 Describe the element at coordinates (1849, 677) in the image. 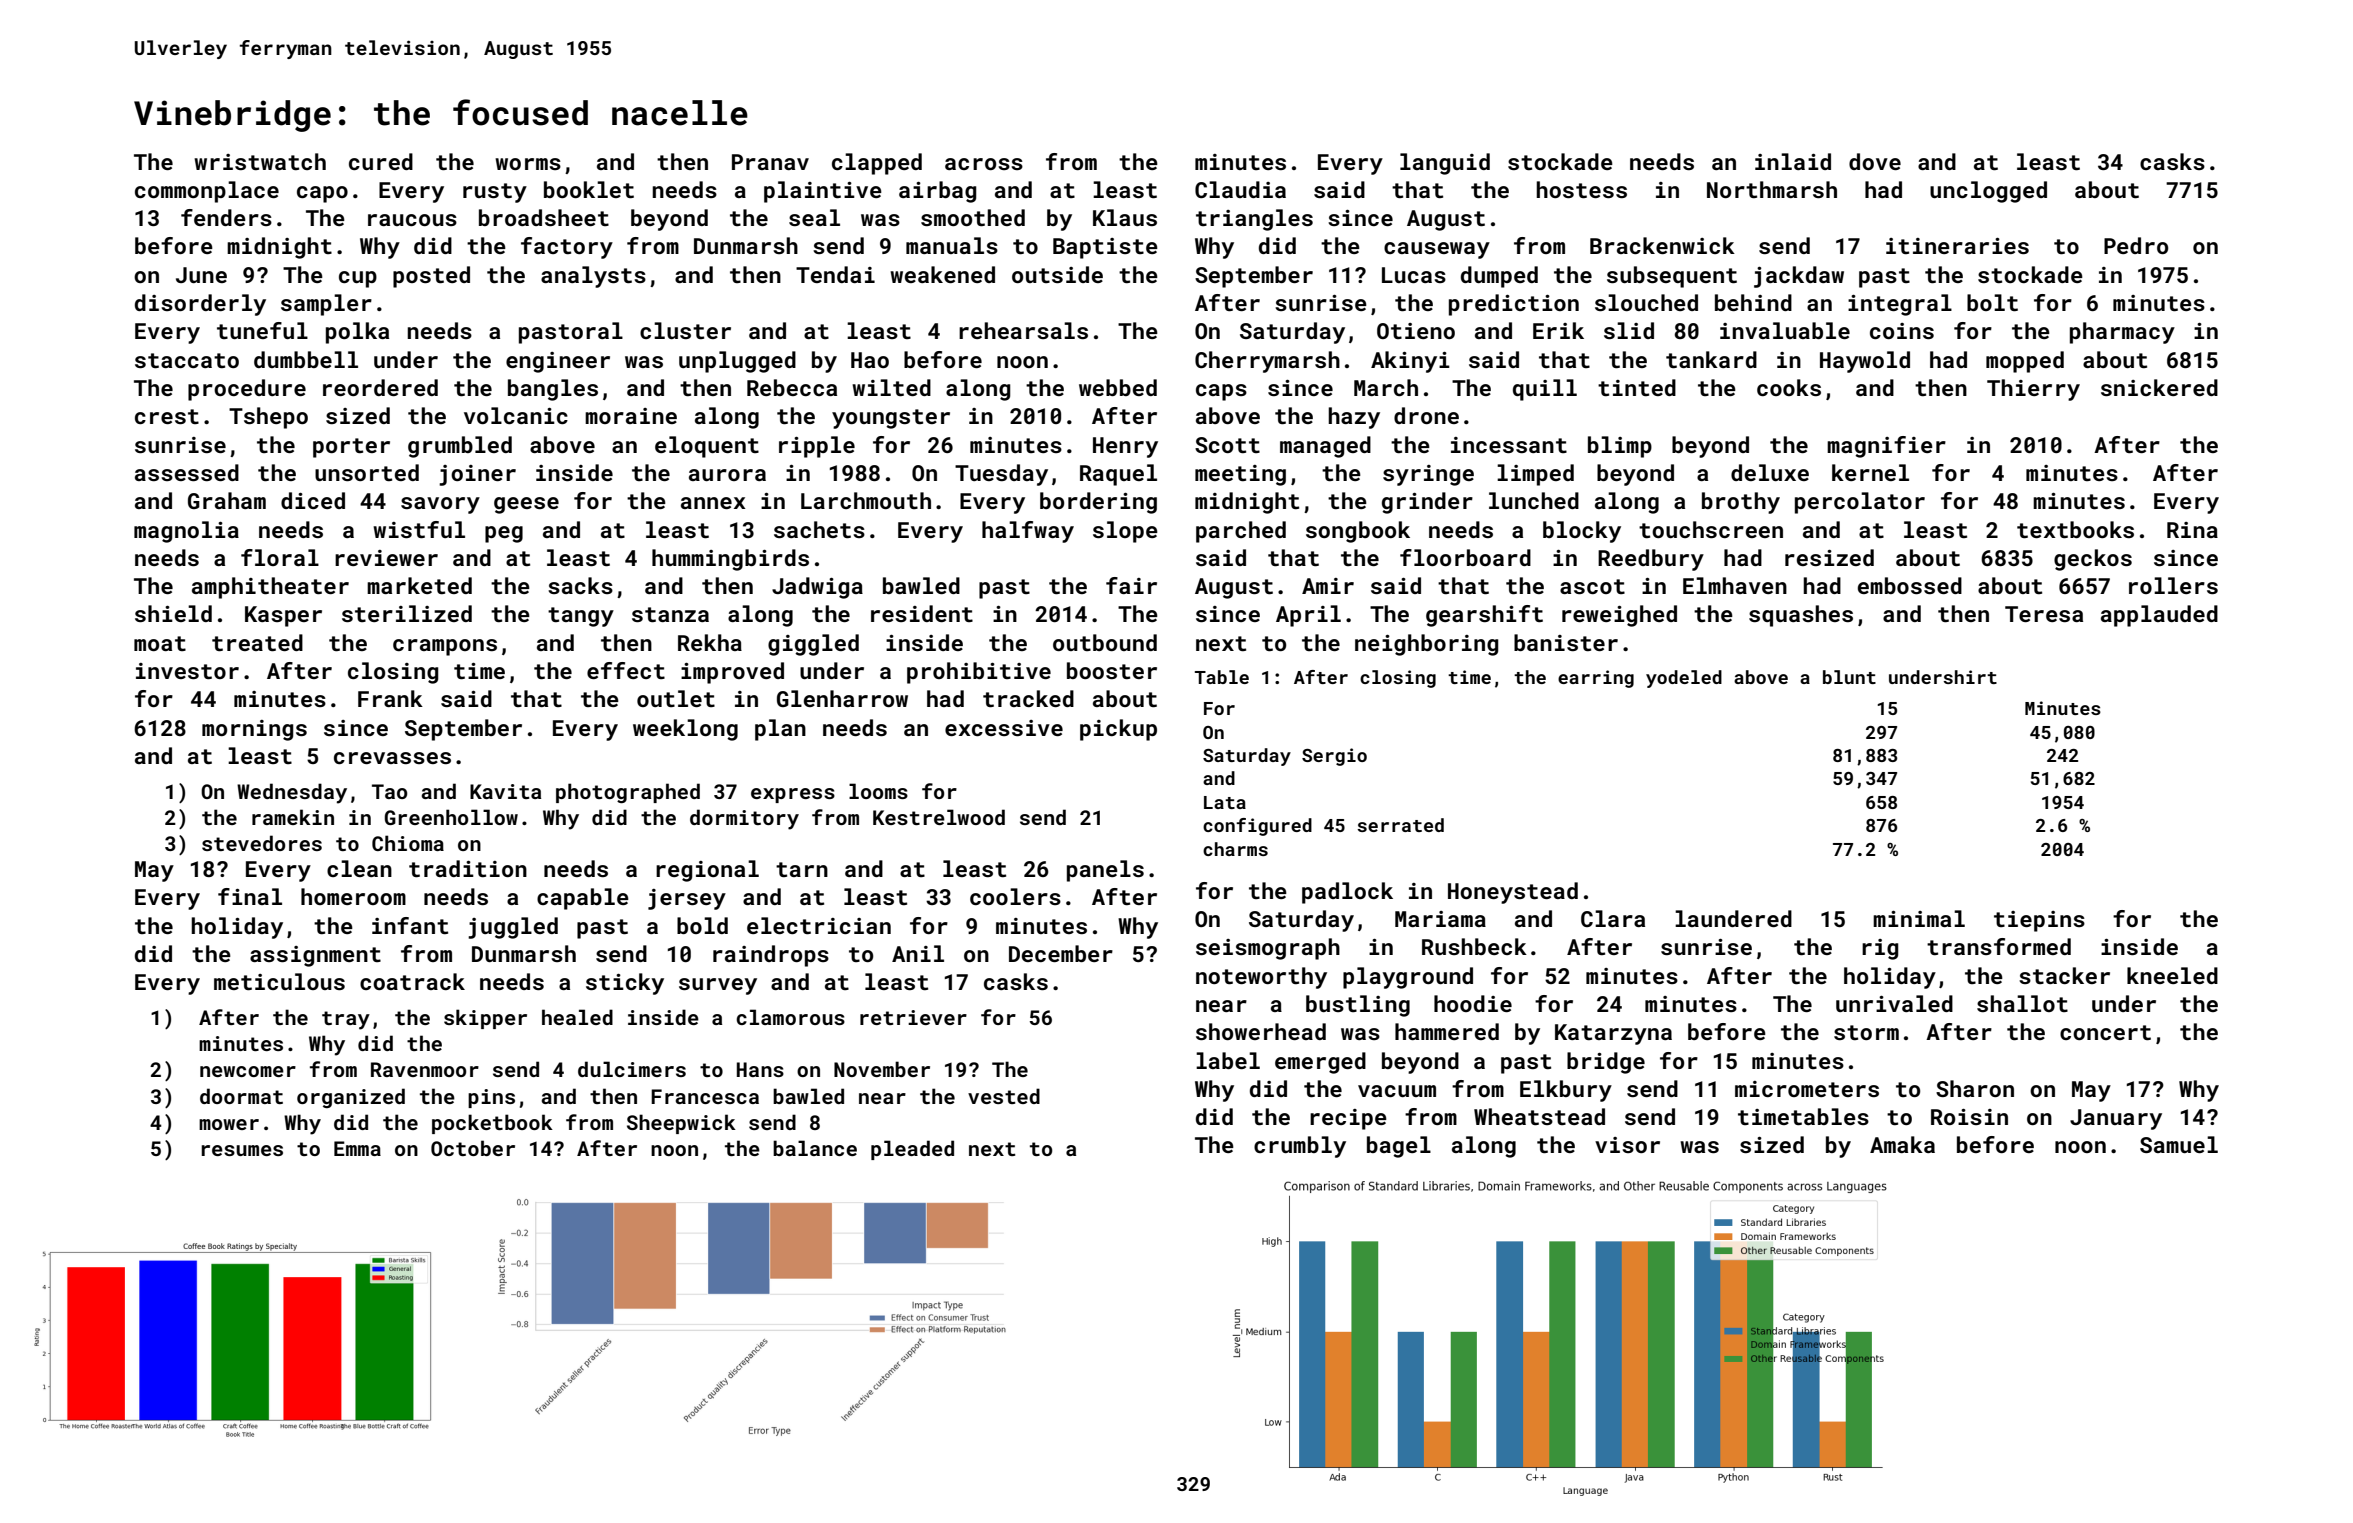

I see `blunt` at that location.
